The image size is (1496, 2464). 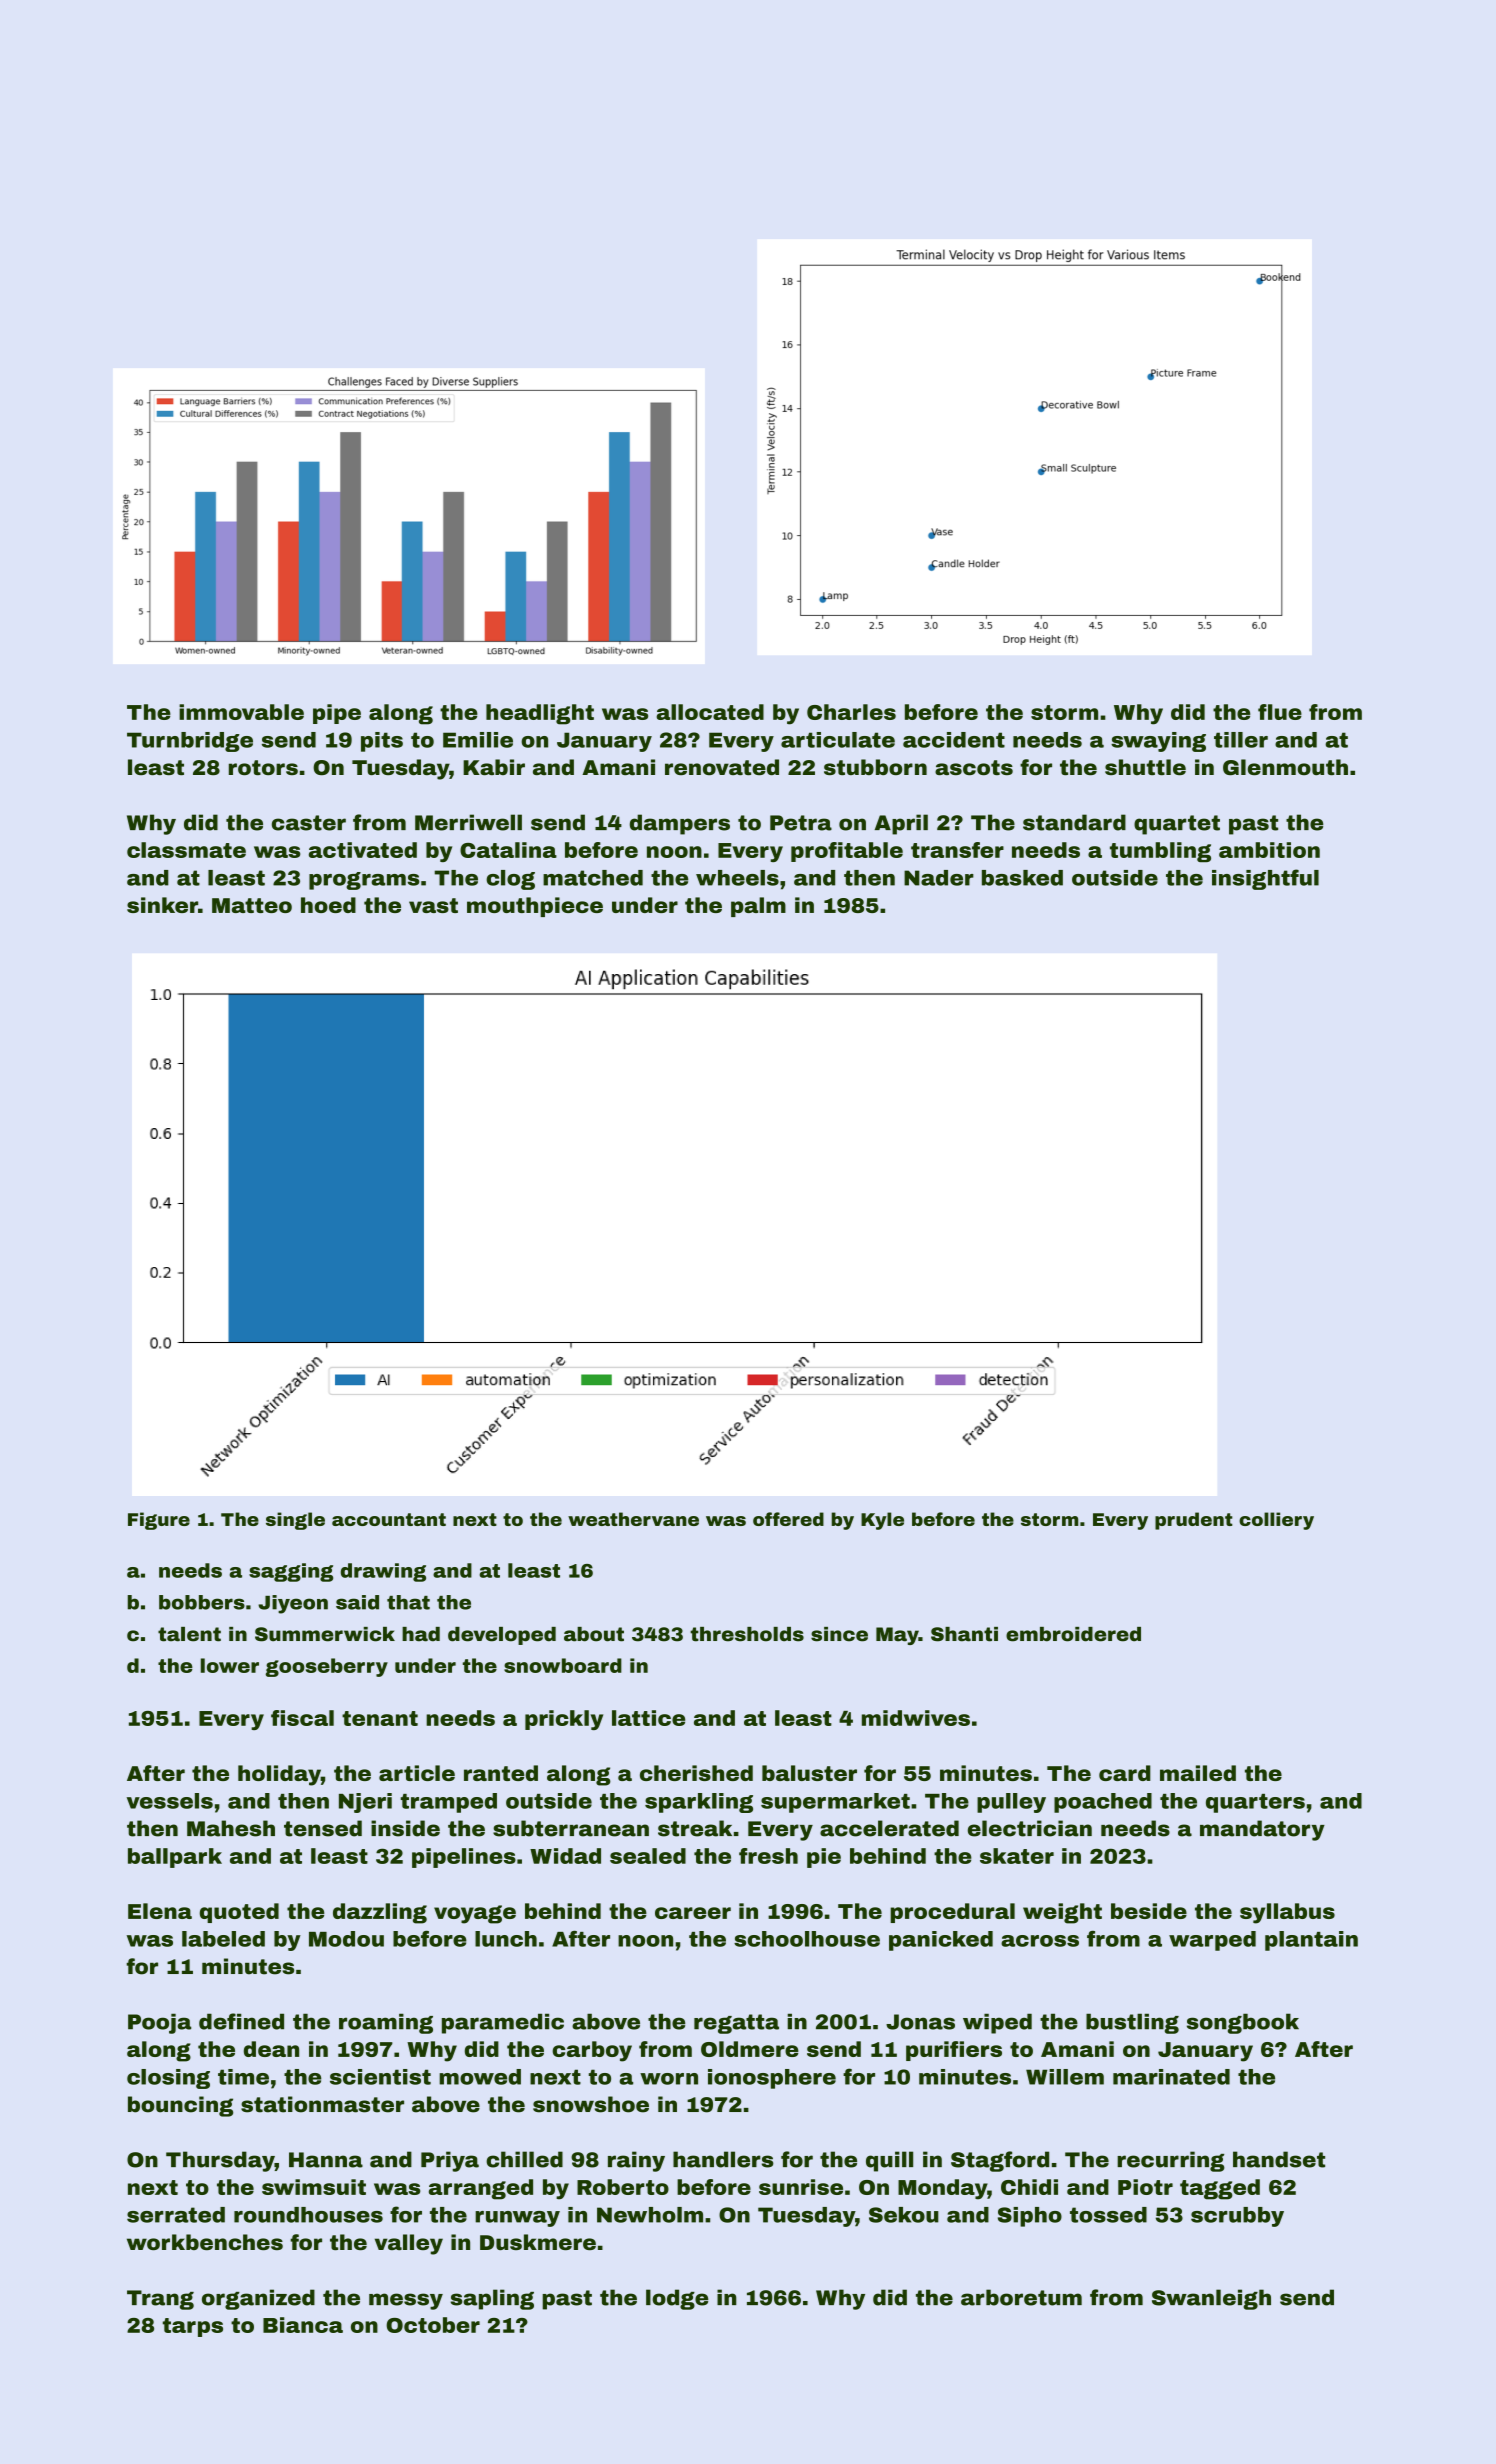 What do you see at coordinates (801, 2187) in the screenshot?
I see `sunrise` at bounding box center [801, 2187].
